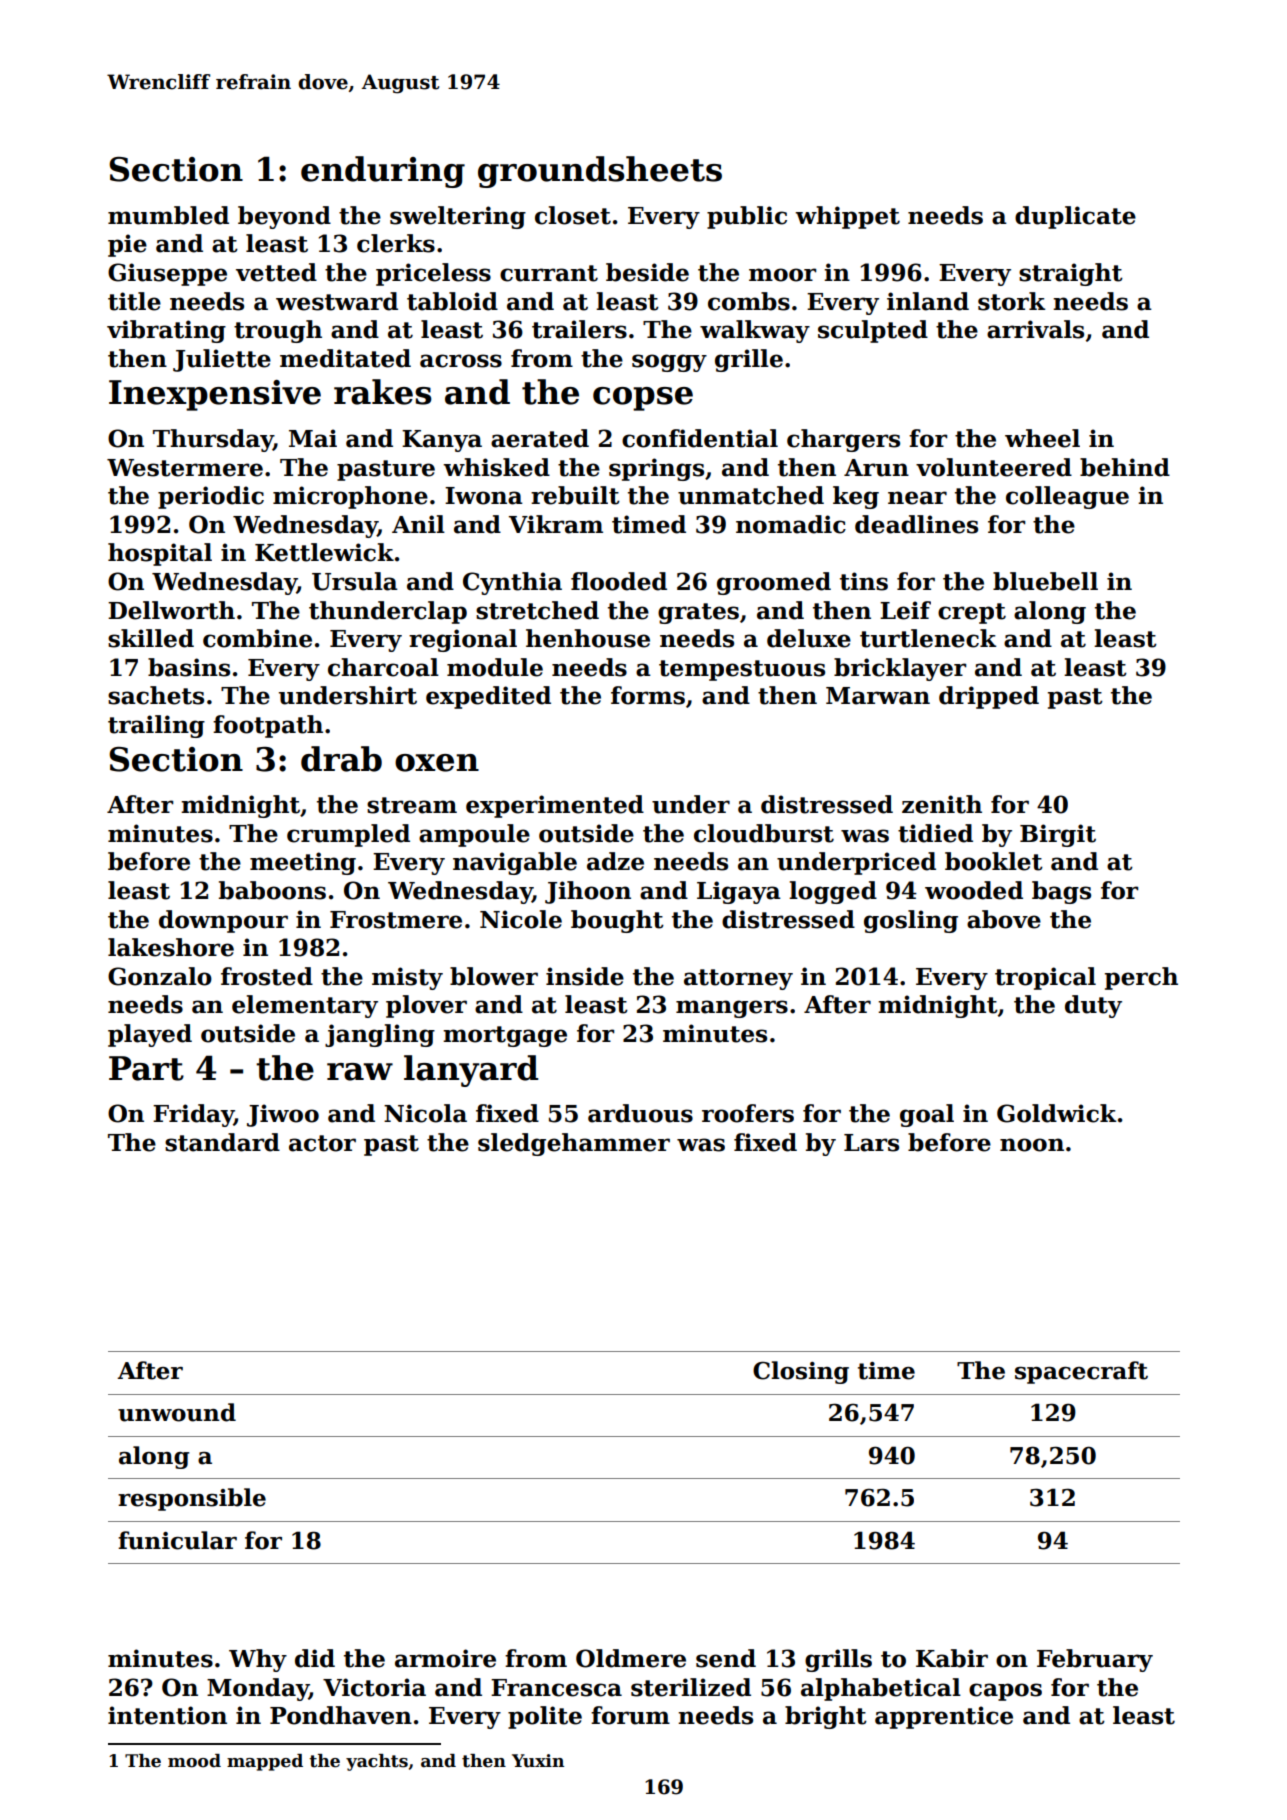  What do you see at coordinates (588, 638) in the document?
I see `henhouse` at bounding box center [588, 638].
